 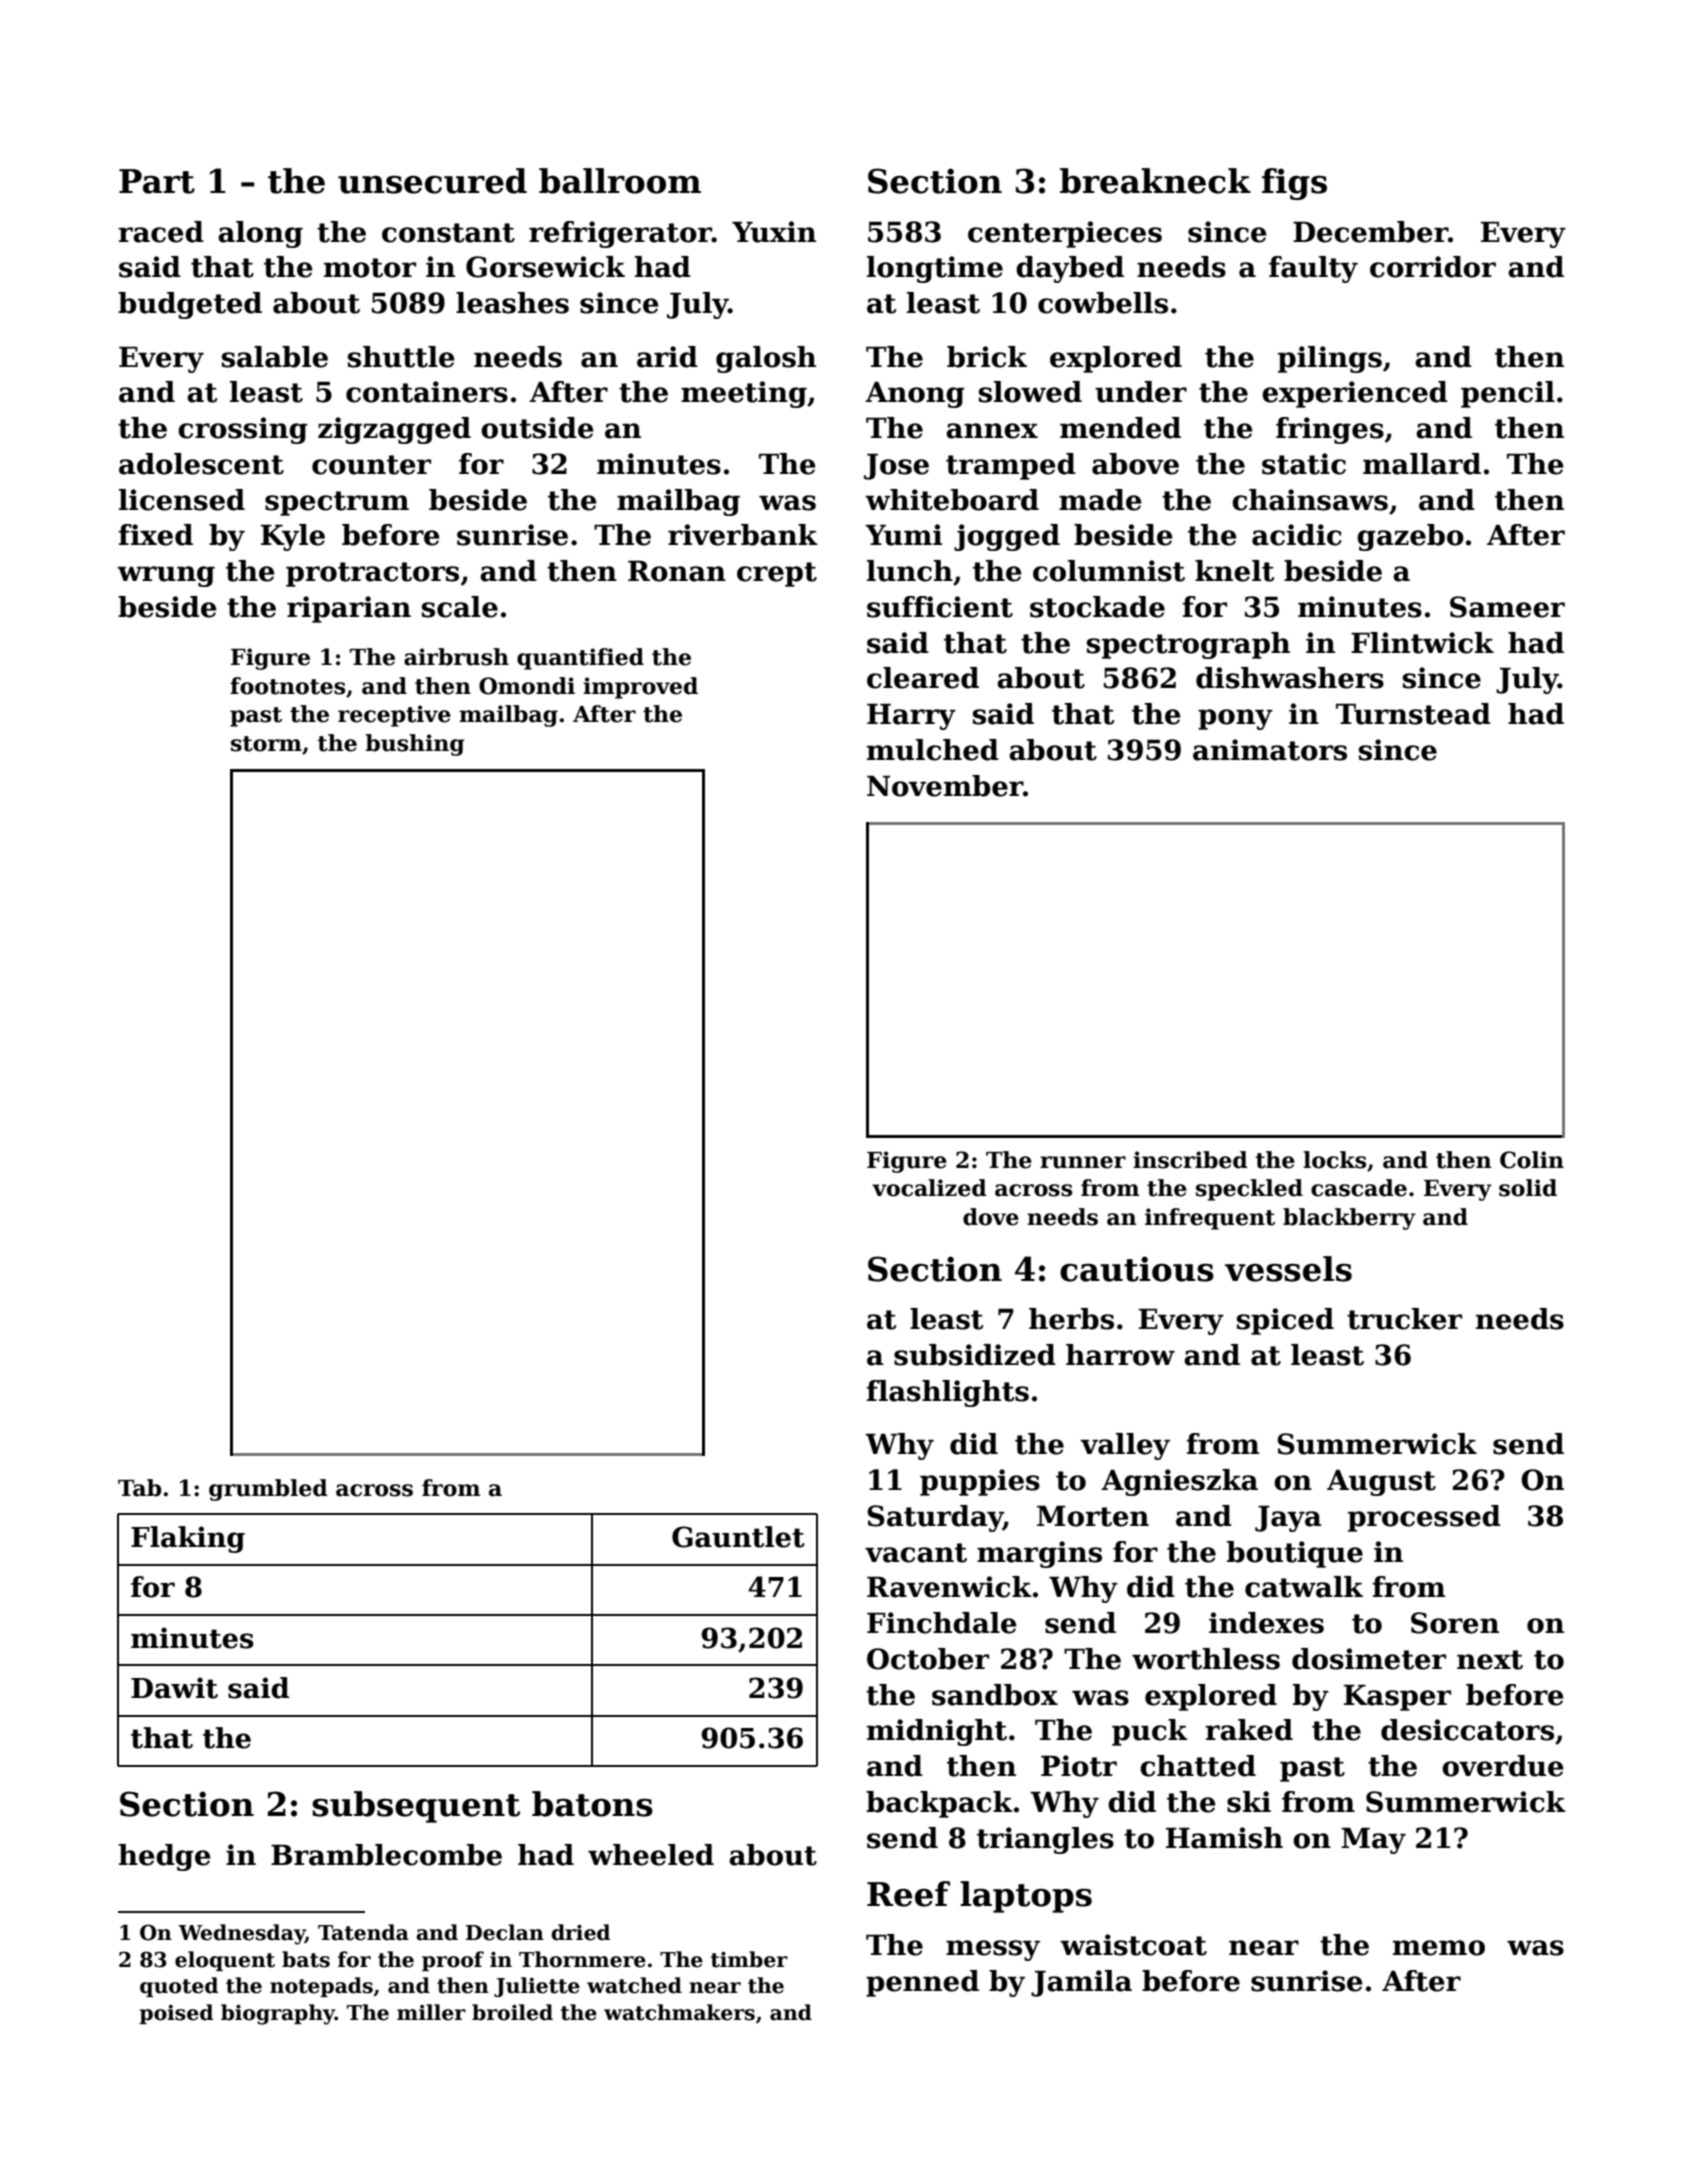 What do you see at coordinates (1413, 714) in the document?
I see `Turnstead` at bounding box center [1413, 714].
